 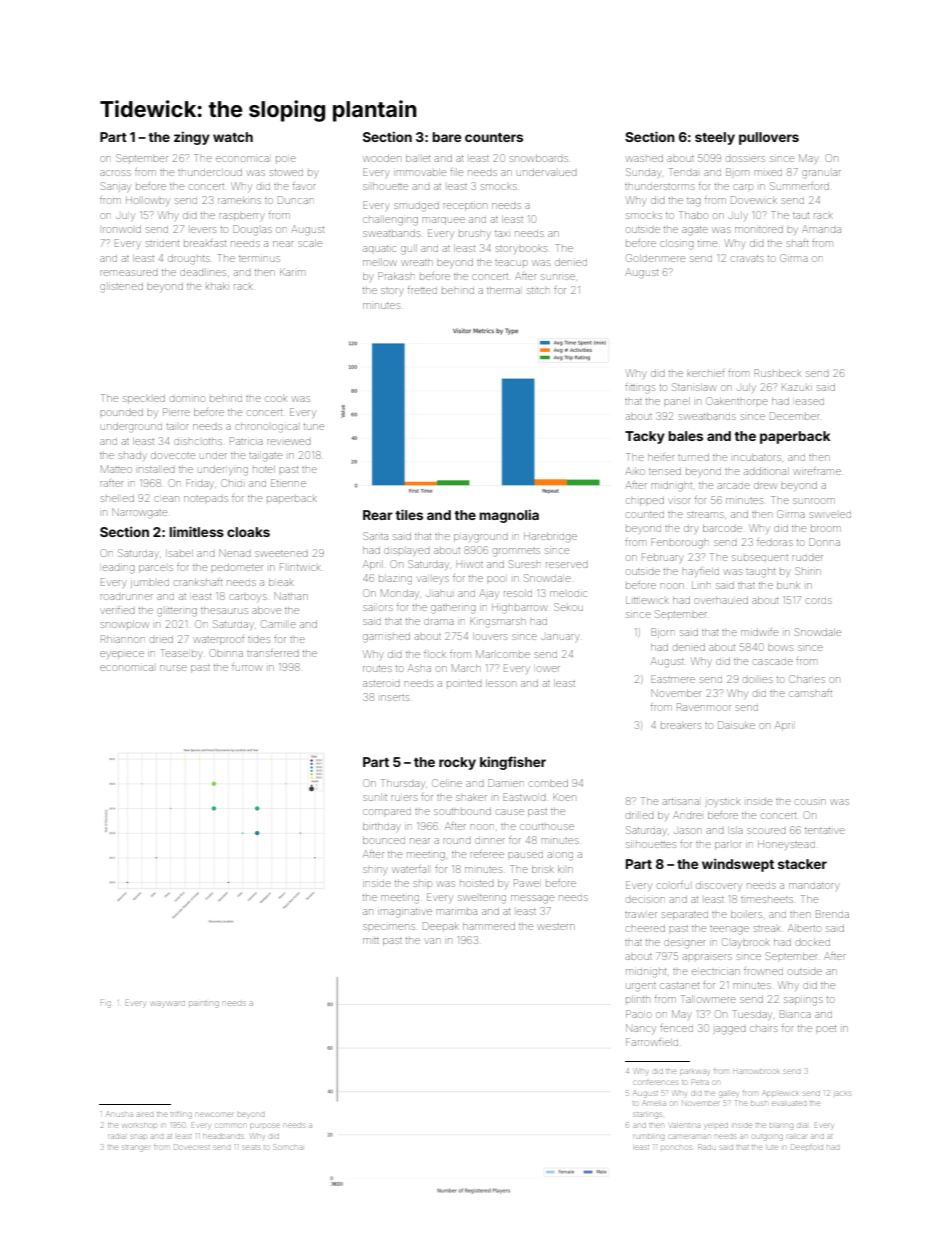 I want to click on bare, so click(x=446, y=137).
